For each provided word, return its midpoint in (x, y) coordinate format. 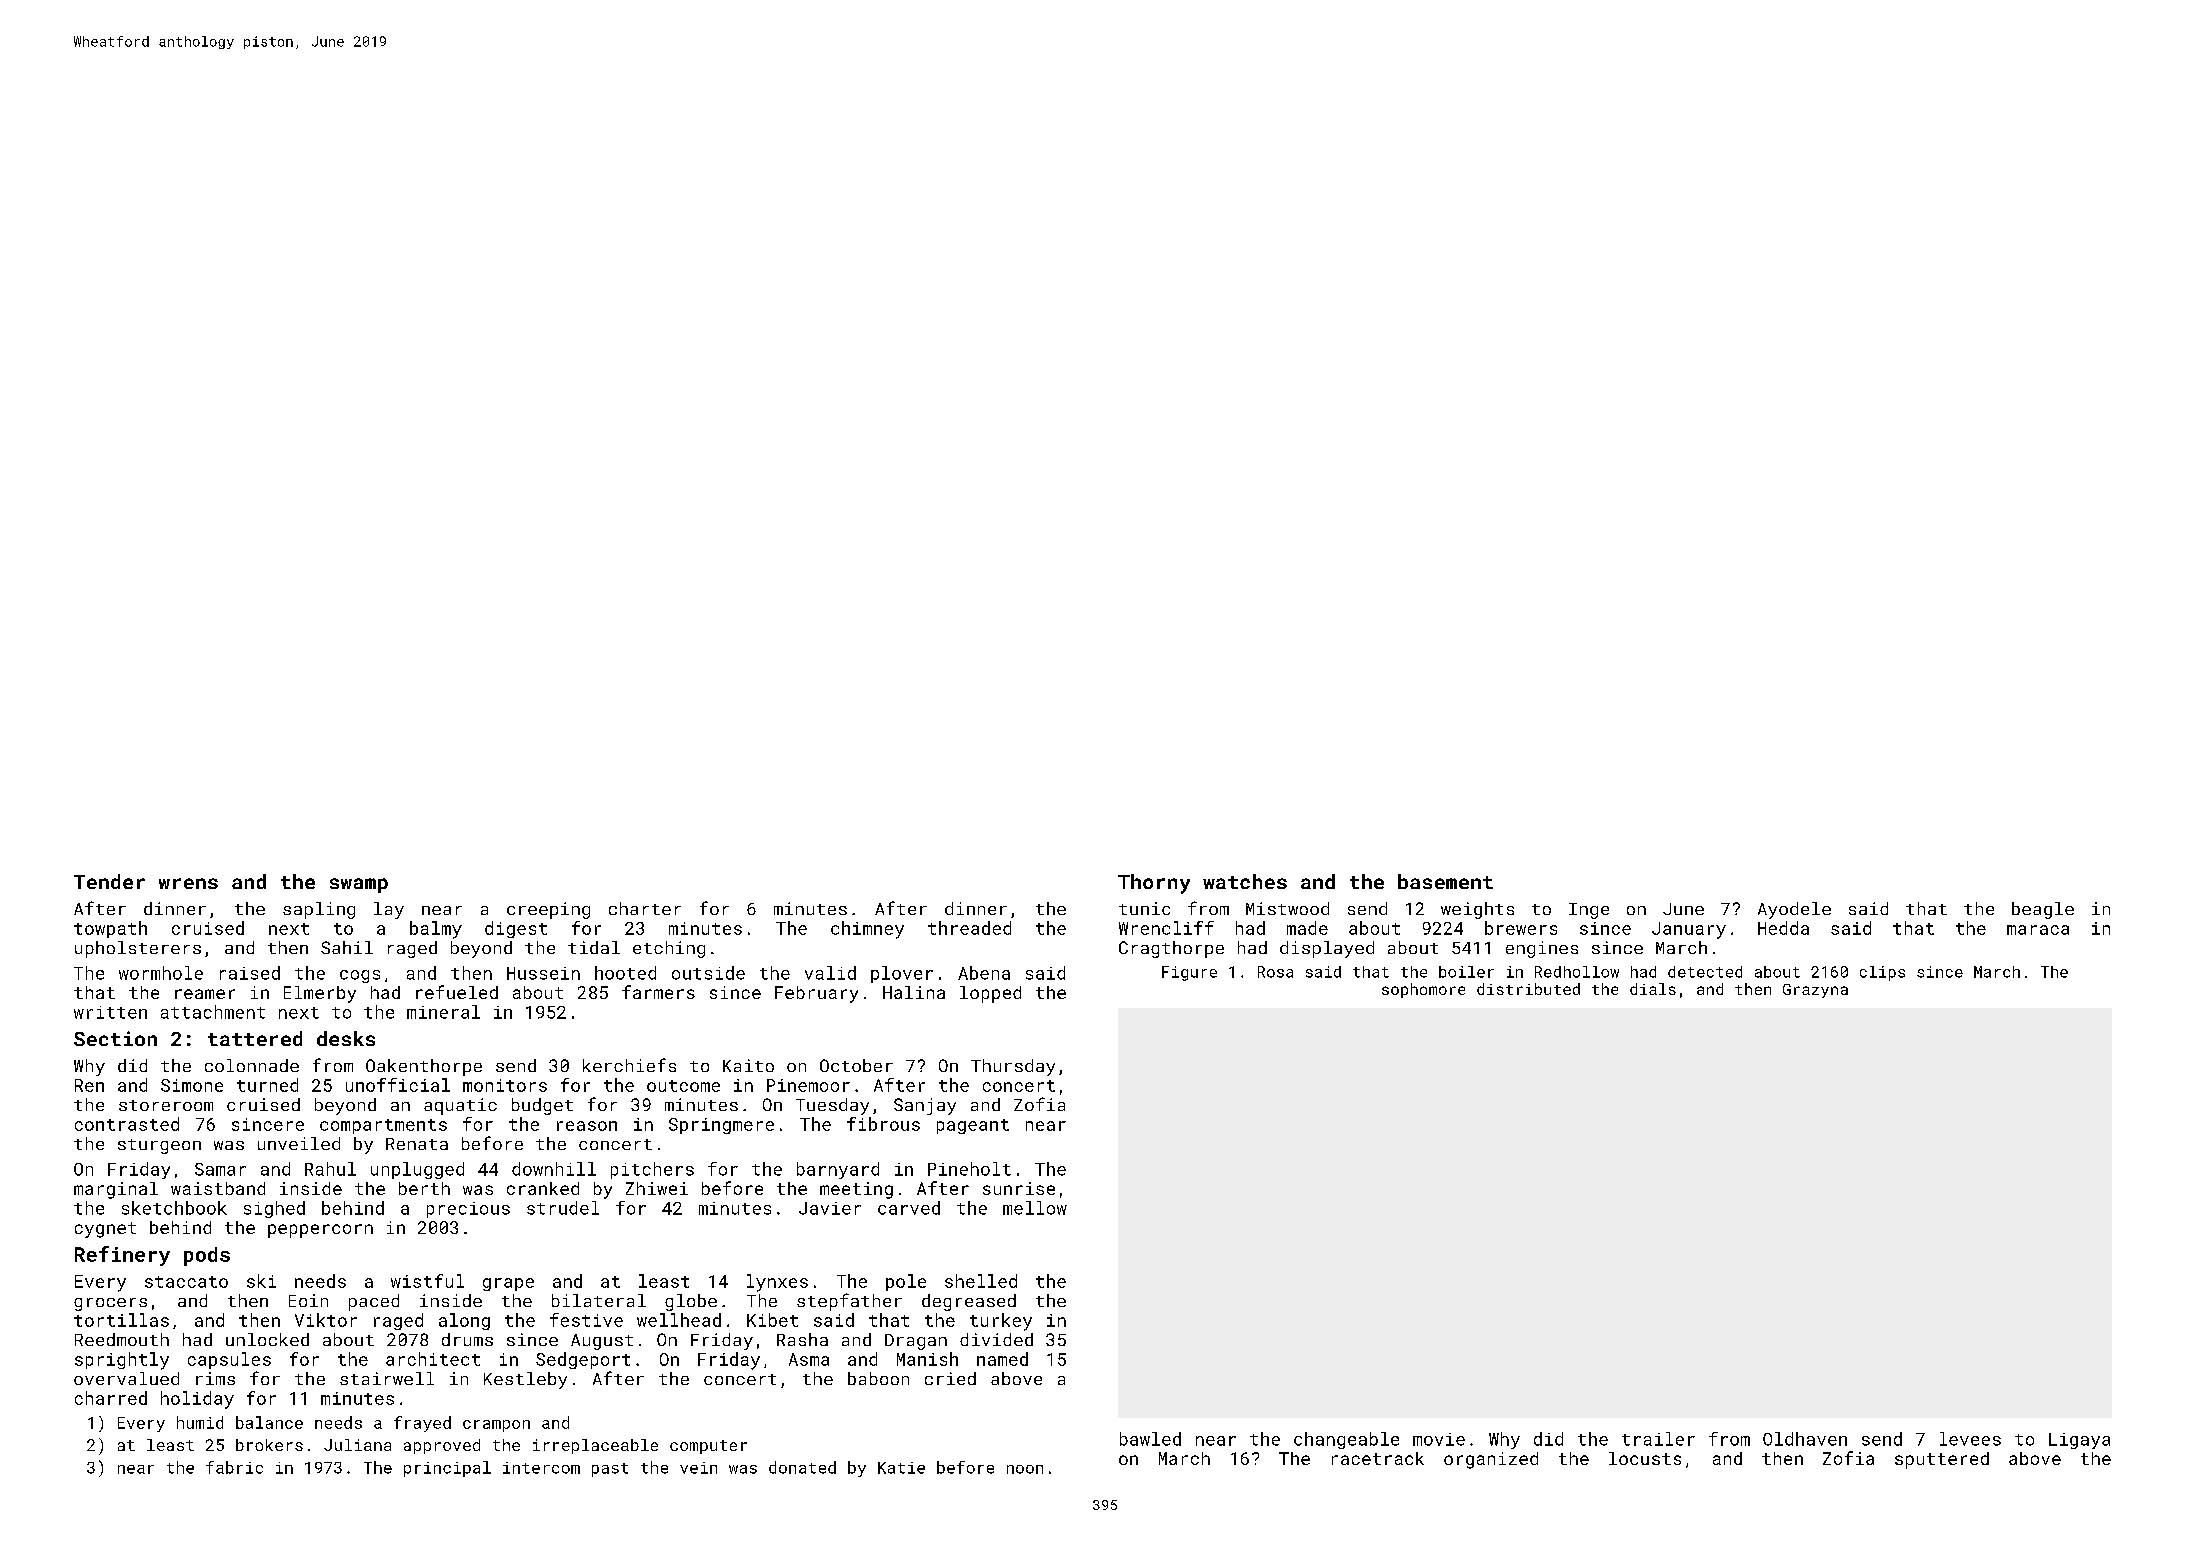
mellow (1035, 1208)
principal (447, 1469)
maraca (2038, 930)
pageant (973, 1126)
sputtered (1942, 1460)
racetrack (1378, 1458)
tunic (1144, 908)
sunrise (1019, 1188)
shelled (981, 1281)
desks (346, 1038)
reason (587, 1126)
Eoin (308, 1300)
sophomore (1423, 990)
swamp (359, 885)
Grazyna (1815, 991)
